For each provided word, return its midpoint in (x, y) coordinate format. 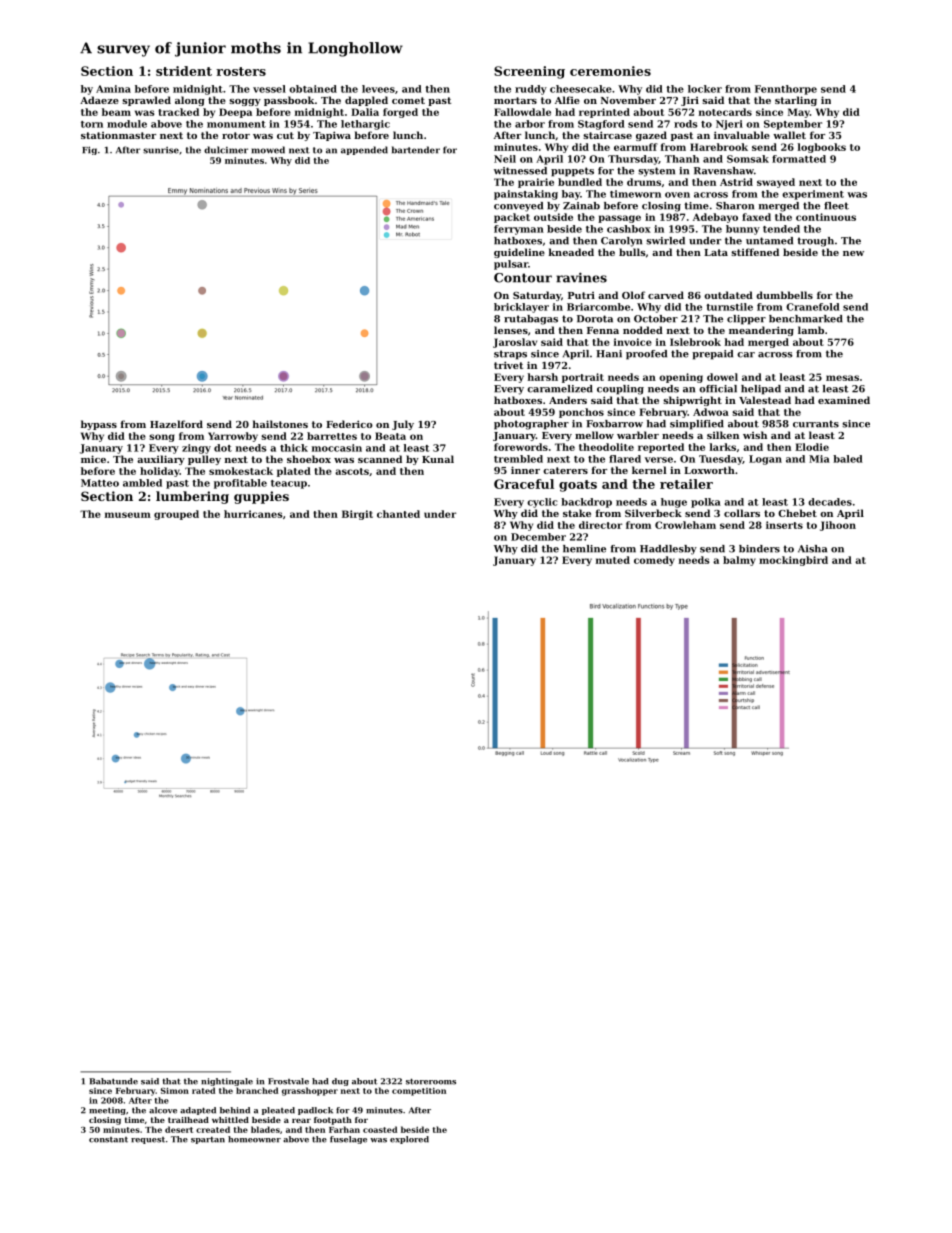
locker (705, 89)
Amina (113, 89)
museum (128, 515)
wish (755, 435)
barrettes (332, 436)
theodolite (606, 447)
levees (378, 89)
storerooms (431, 1081)
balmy (739, 561)
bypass (99, 425)
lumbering (192, 497)
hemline (584, 549)
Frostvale (288, 1081)
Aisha (812, 549)
